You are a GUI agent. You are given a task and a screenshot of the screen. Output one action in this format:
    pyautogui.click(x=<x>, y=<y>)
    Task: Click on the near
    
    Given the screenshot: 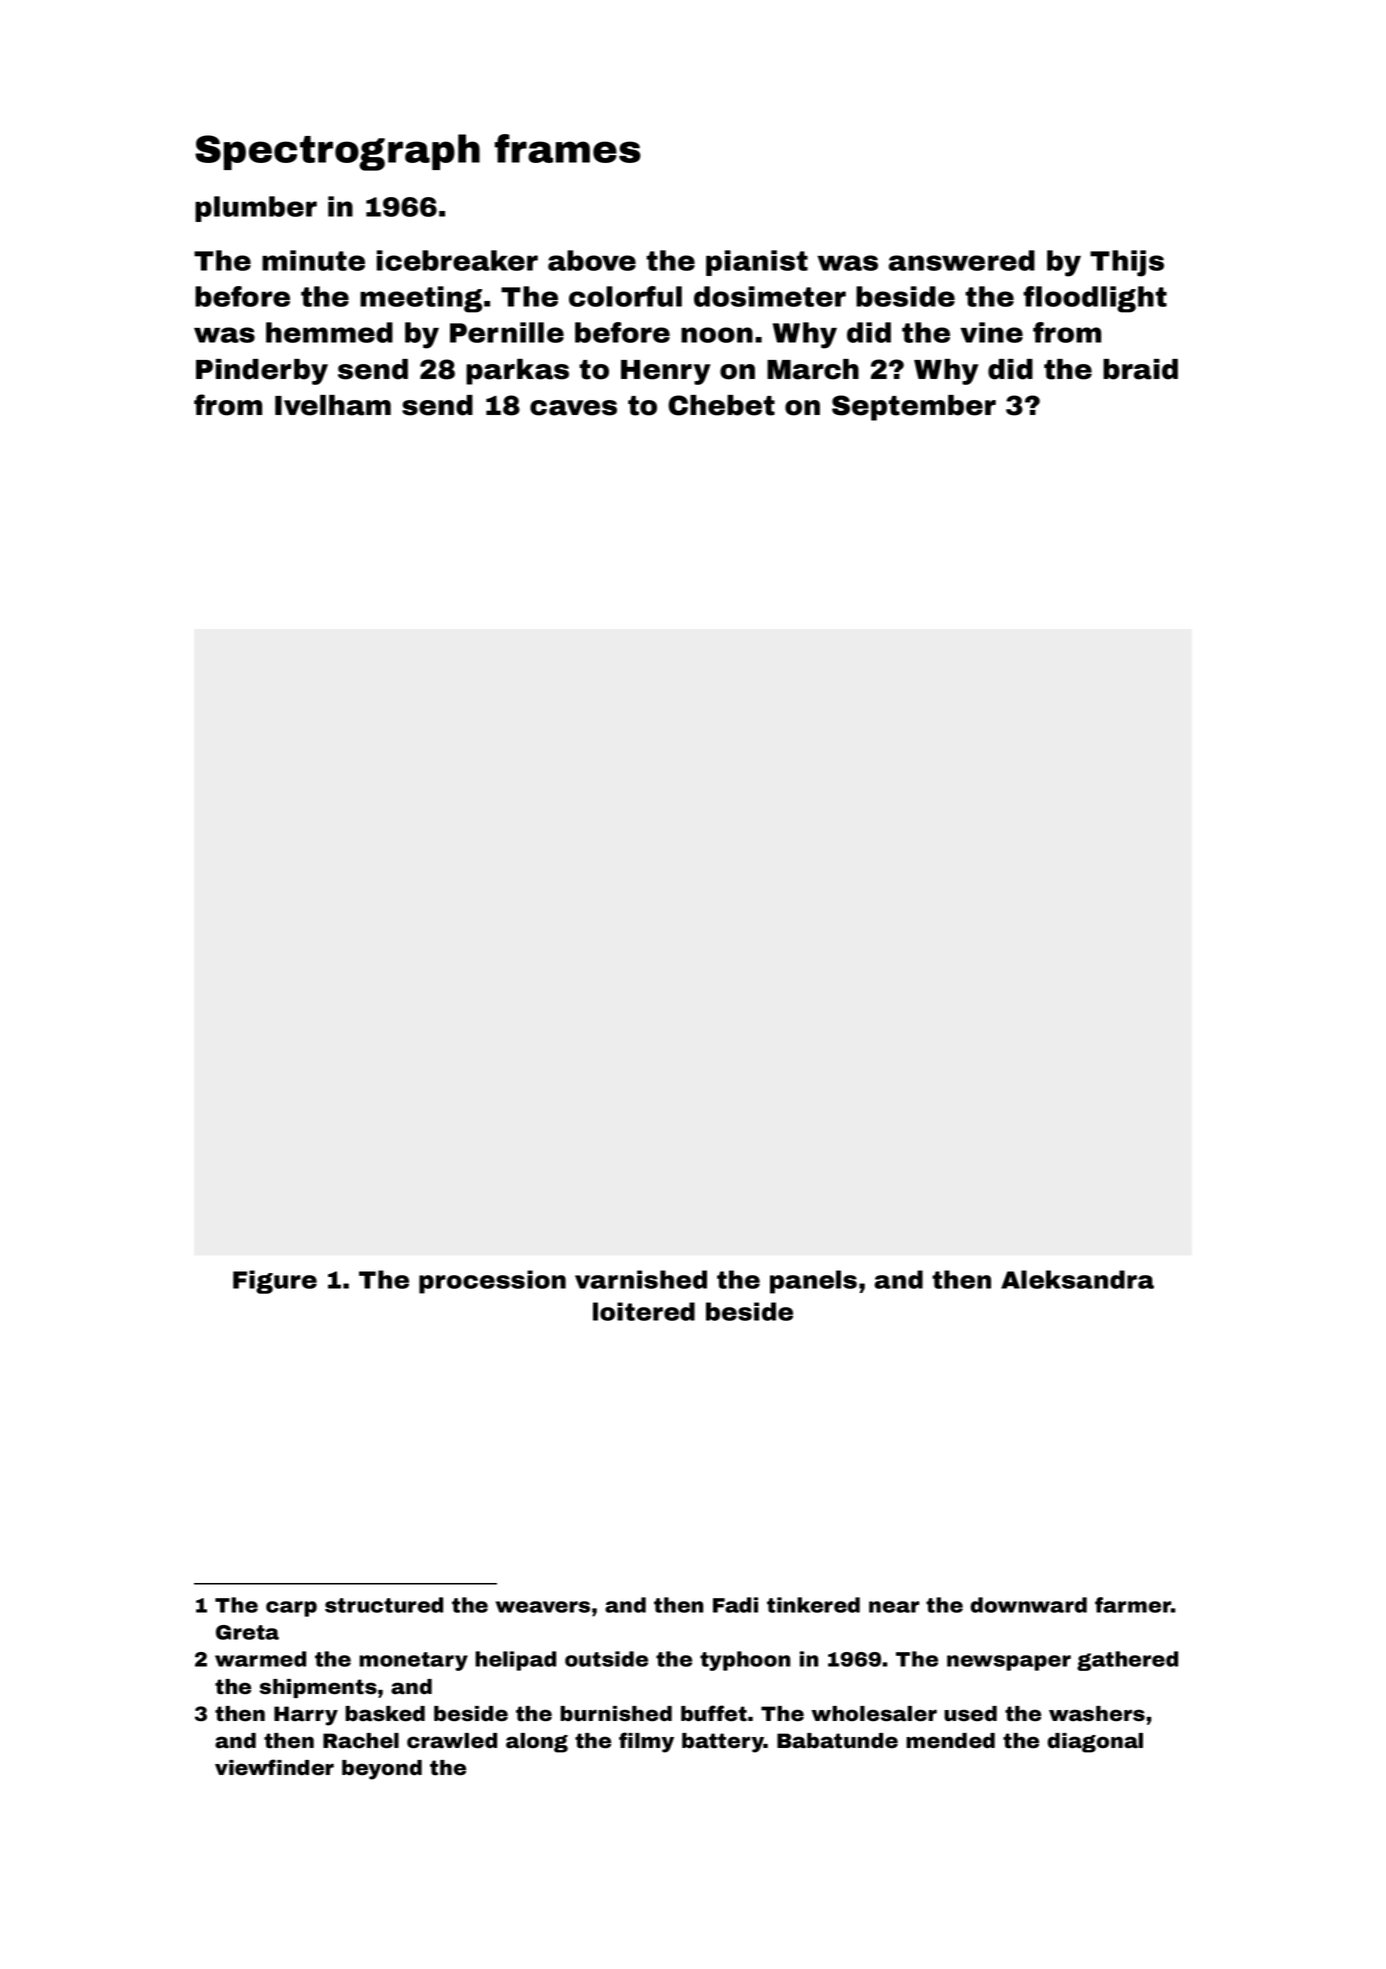 What is the action you would take?
    pyautogui.click(x=894, y=1607)
